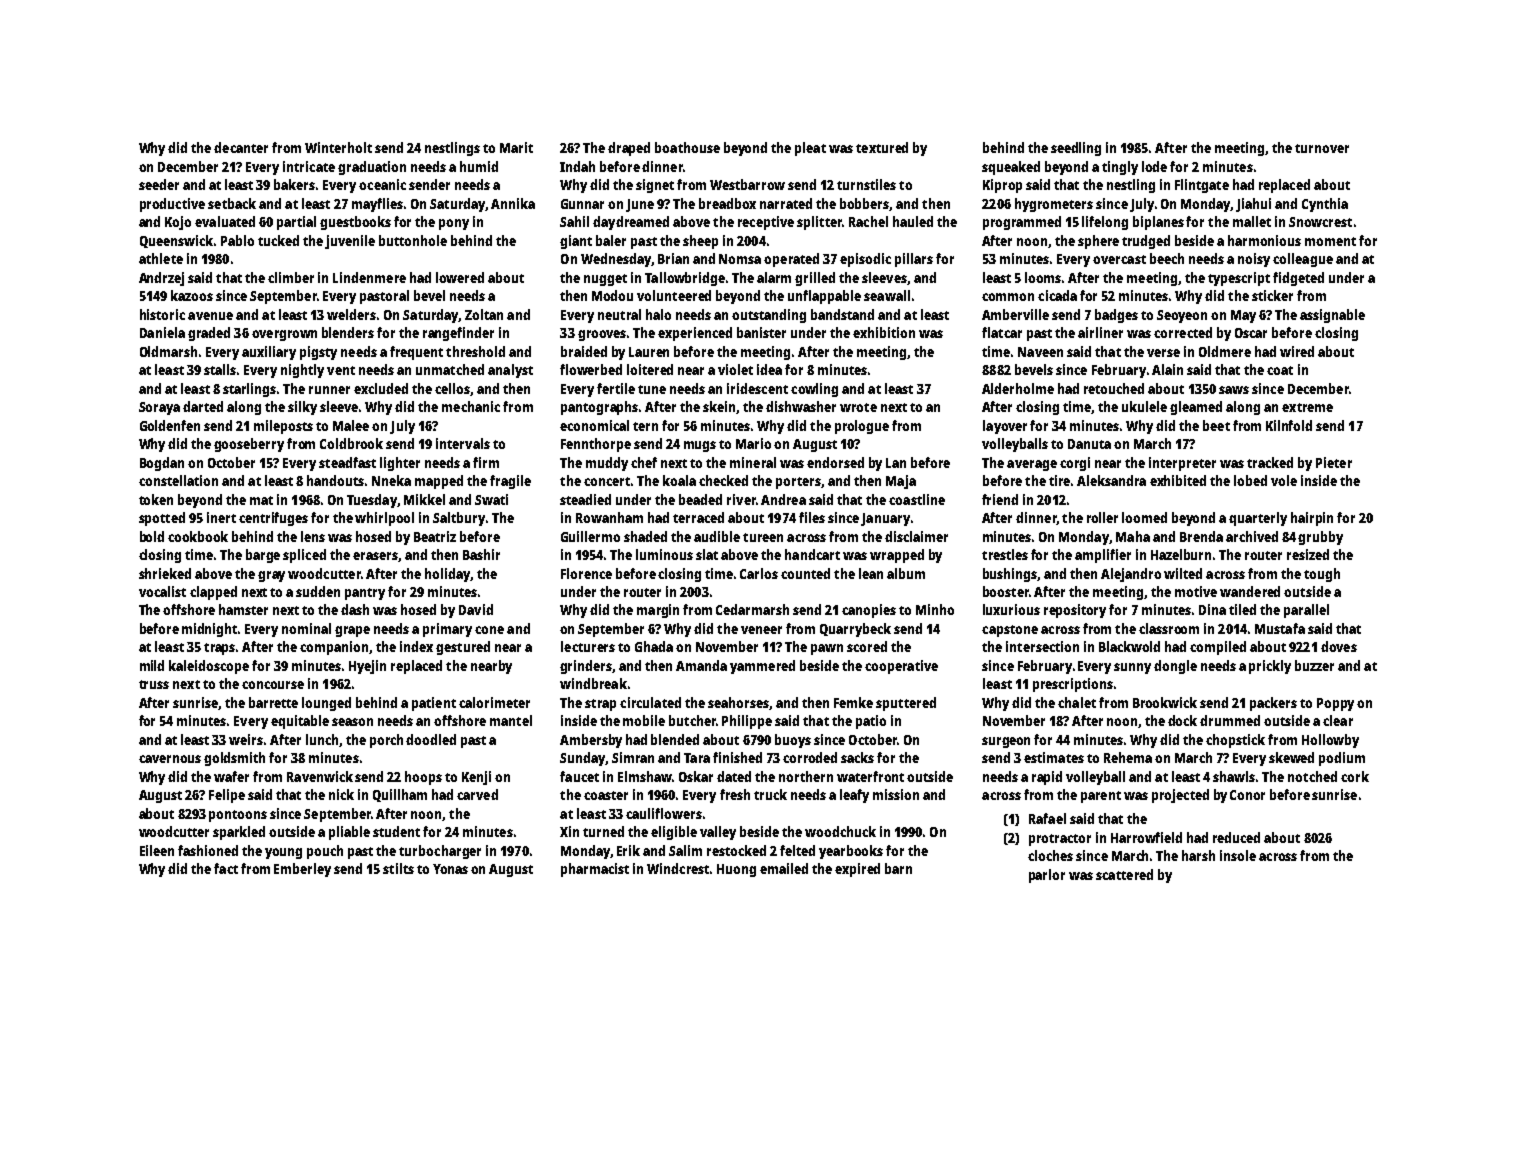 This screenshot has width=1518, height=1173. I want to click on insole, so click(1238, 855).
